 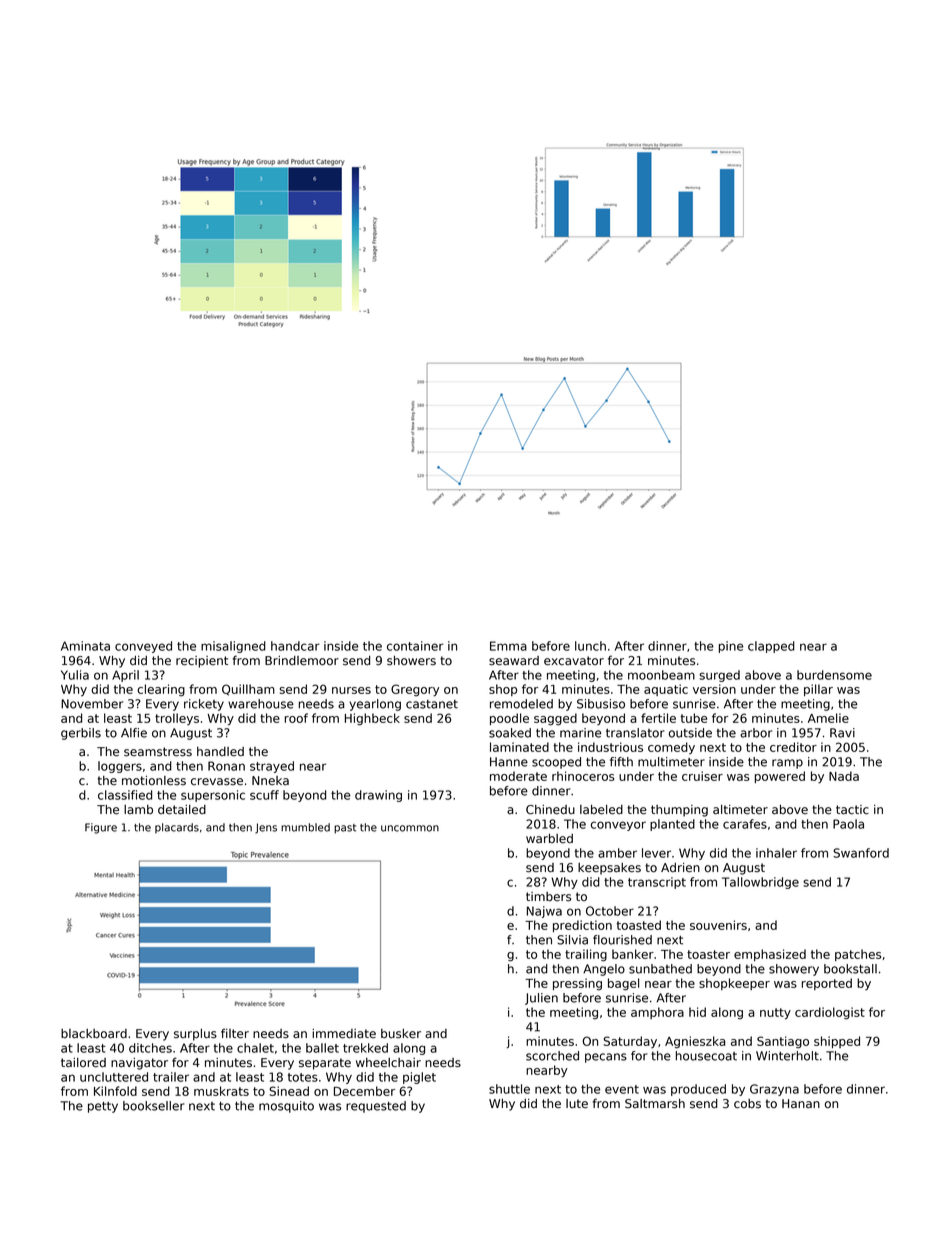 What do you see at coordinates (771, 647) in the screenshot?
I see `clapped` at bounding box center [771, 647].
